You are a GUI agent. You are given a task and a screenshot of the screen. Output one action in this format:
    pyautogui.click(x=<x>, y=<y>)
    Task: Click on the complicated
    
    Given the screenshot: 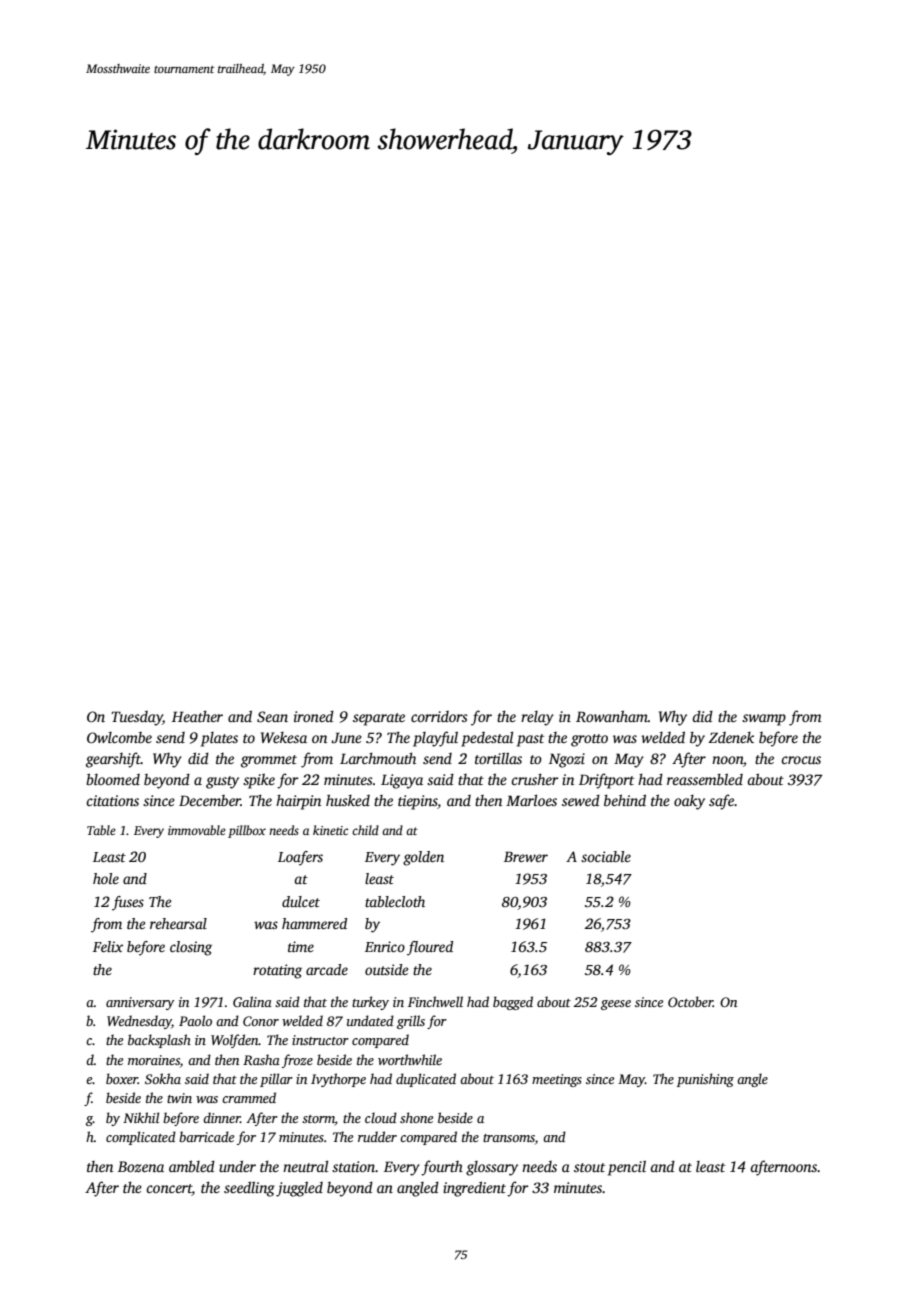 What is the action you would take?
    pyautogui.click(x=141, y=1138)
